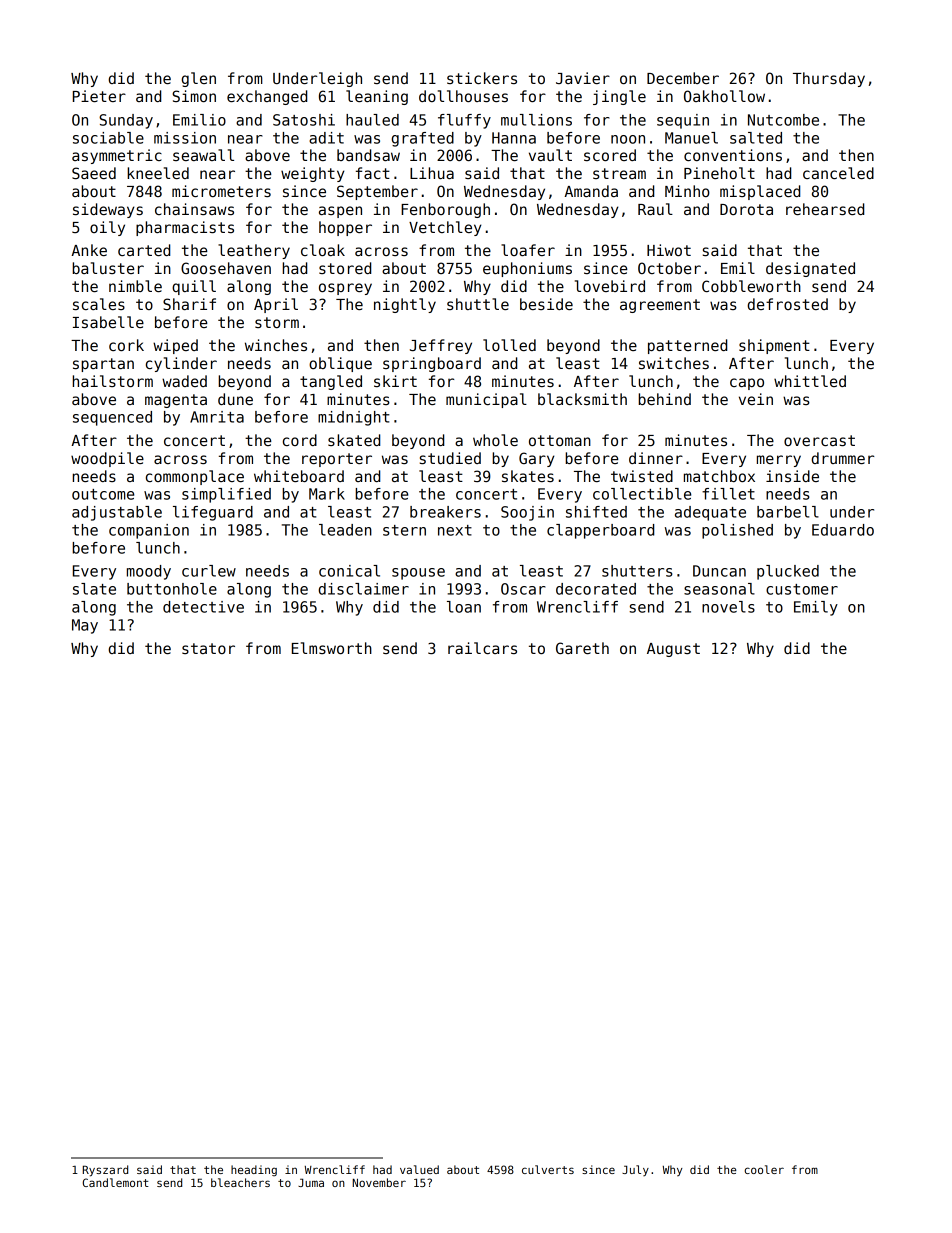 The height and width of the screenshot is (1233, 952). Describe the element at coordinates (673, 650) in the screenshot. I see `August` at that location.
